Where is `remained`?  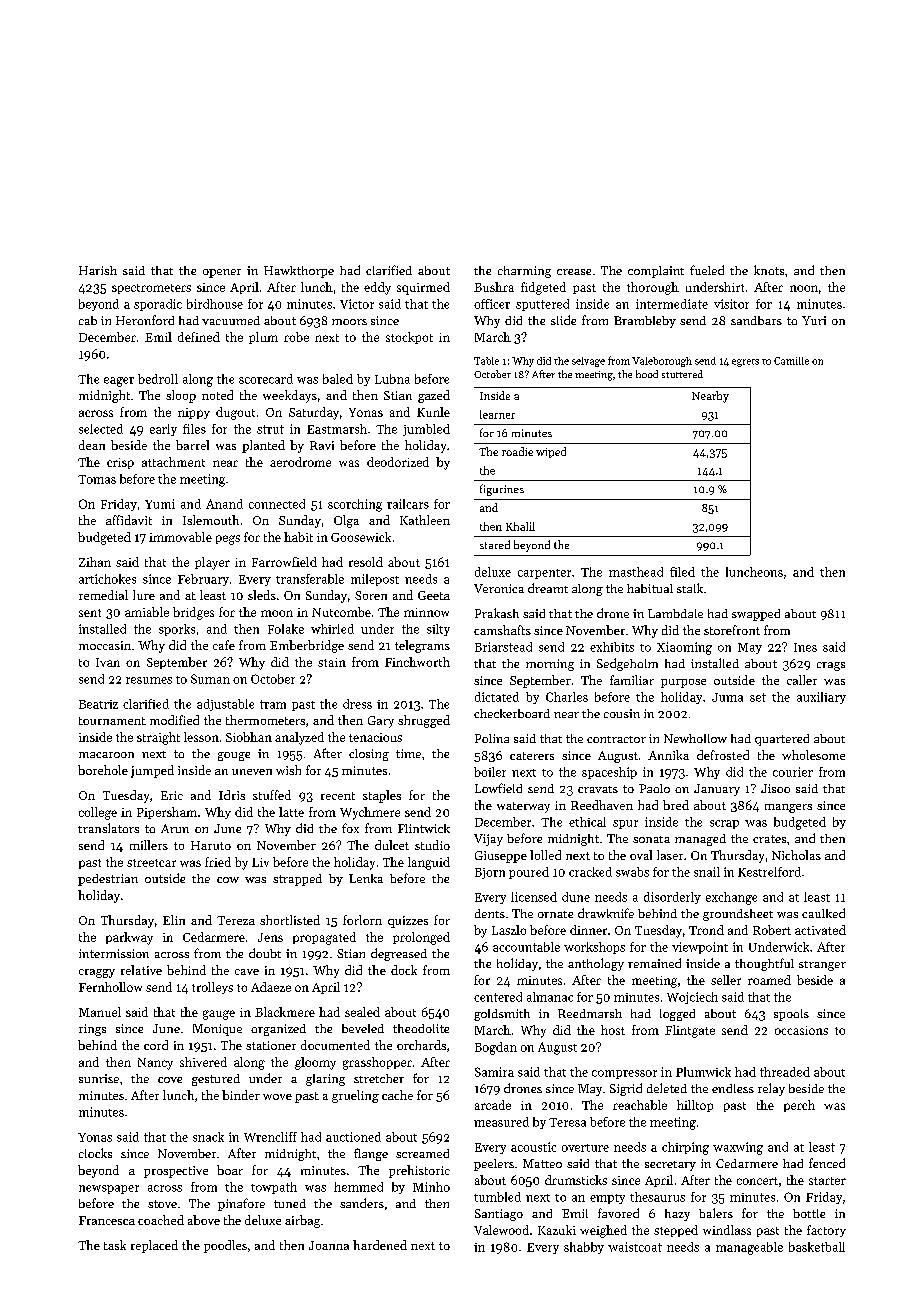
remained is located at coordinates (654, 963).
